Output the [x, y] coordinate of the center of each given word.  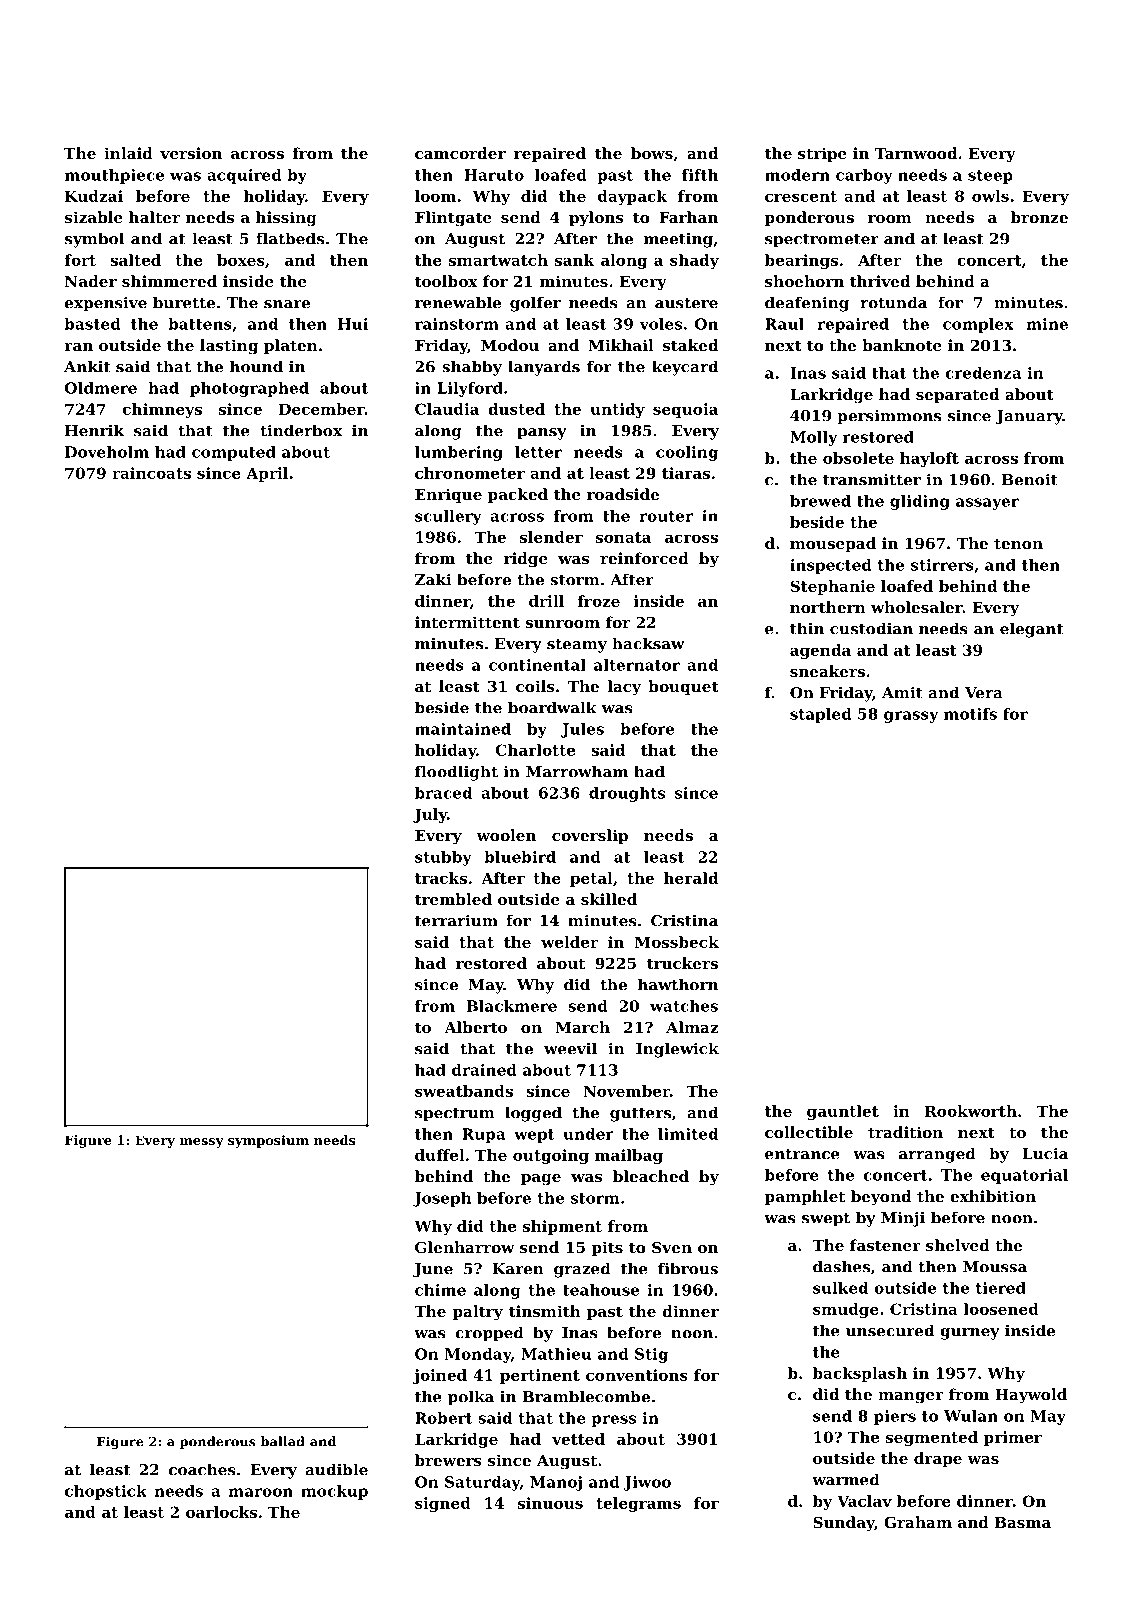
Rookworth [971, 1111]
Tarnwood [916, 153]
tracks [441, 878]
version [191, 153]
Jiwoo [647, 1483]
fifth [700, 175]
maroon [261, 1492]
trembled [453, 899]
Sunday [844, 1524]
